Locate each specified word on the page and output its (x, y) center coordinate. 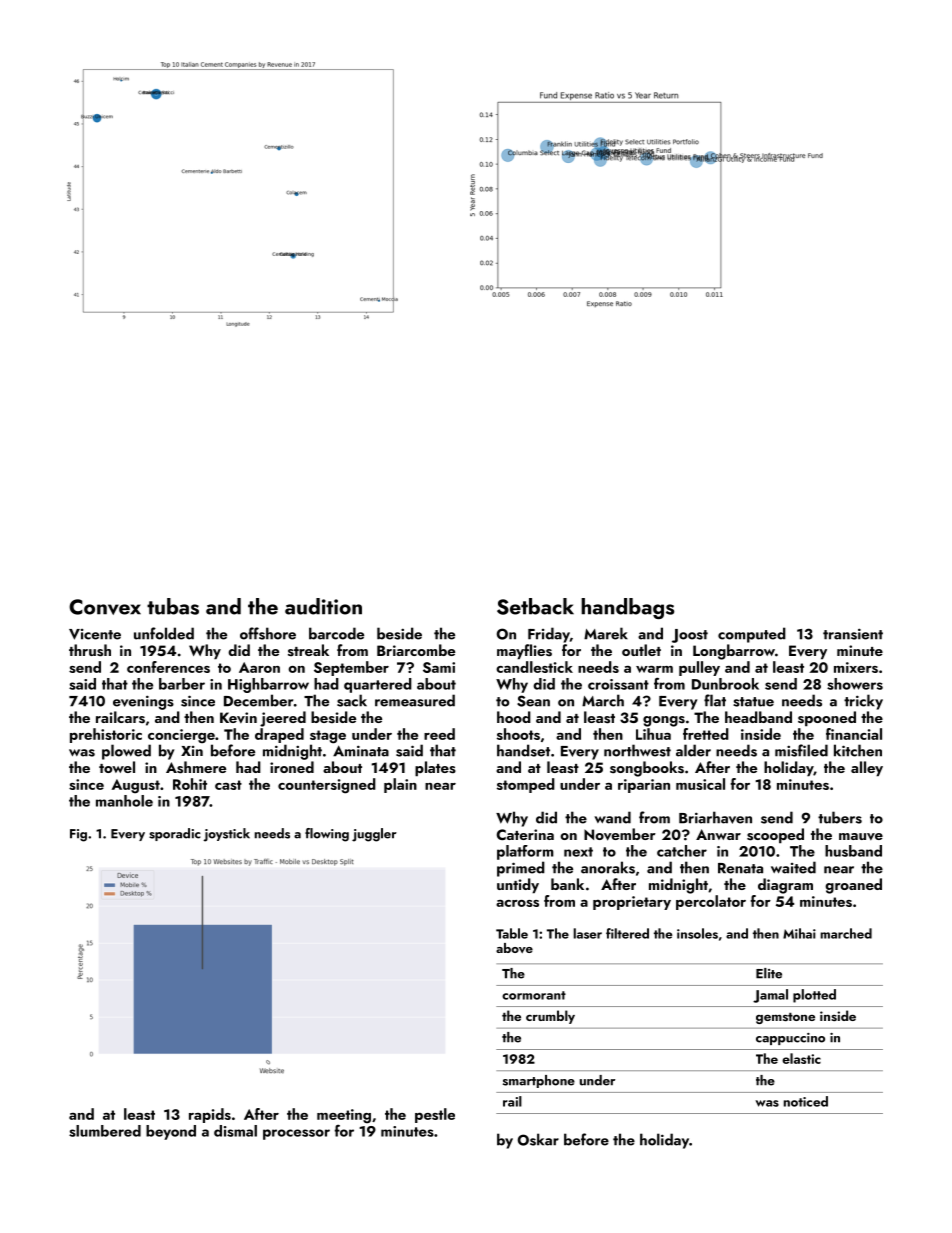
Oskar (538, 1139)
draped (279, 735)
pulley (699, 668)
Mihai (799, 933)
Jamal (770, 996)
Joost (690, 636)
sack (352, 700)
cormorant (534, 995)
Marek (606, 633)
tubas (173, 606)
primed (521, 869)
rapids (210, 1115)
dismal (235, 1131)
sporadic (175, 834)
